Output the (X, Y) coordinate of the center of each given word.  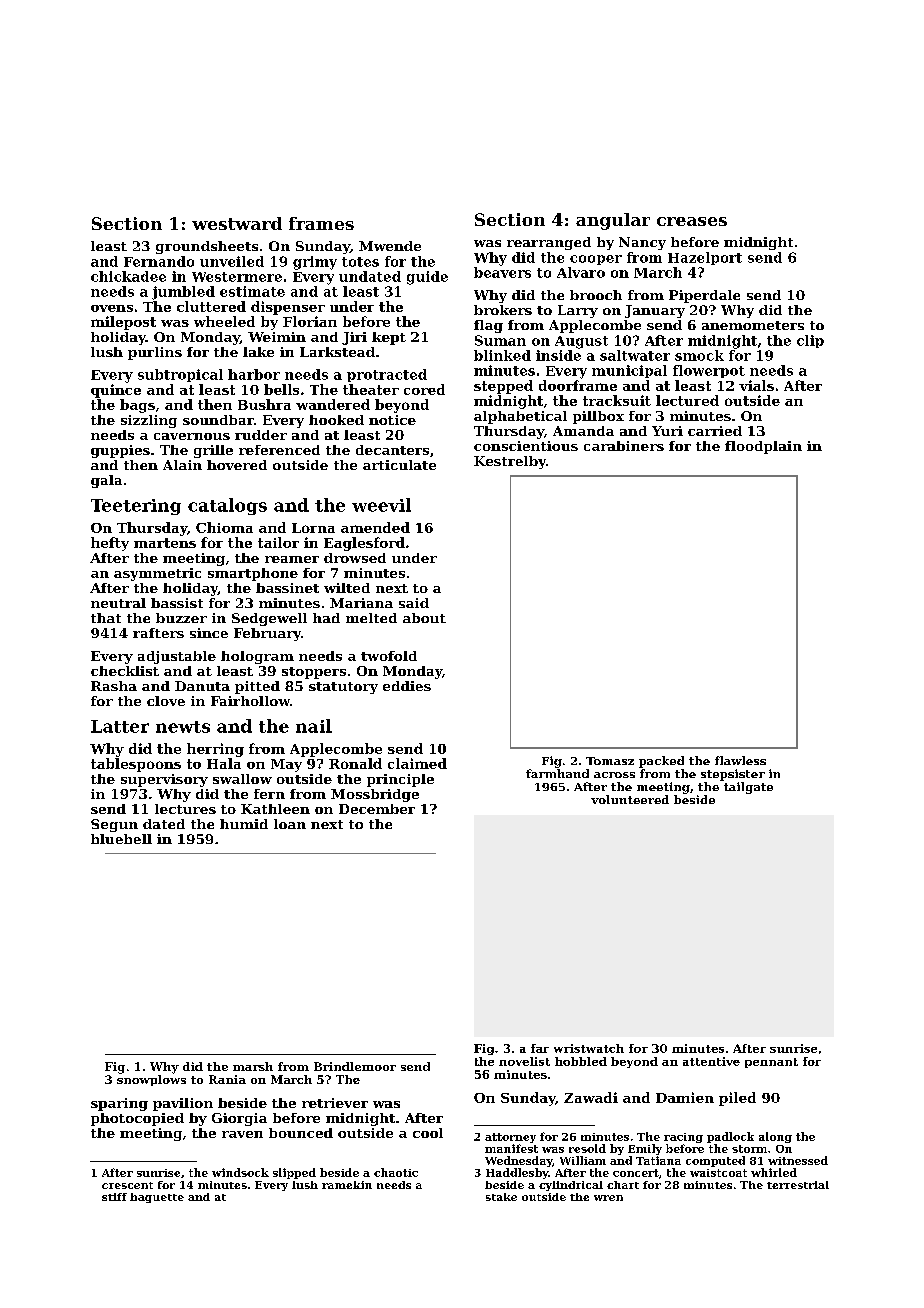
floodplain (763, 447)
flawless (740, 760)
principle (400, 780)
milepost (123, 323)
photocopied (137, 1119)
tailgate (748, 788)
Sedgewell (269, 619)
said (414, 603)
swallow (242, 779)
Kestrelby (510, 462)
